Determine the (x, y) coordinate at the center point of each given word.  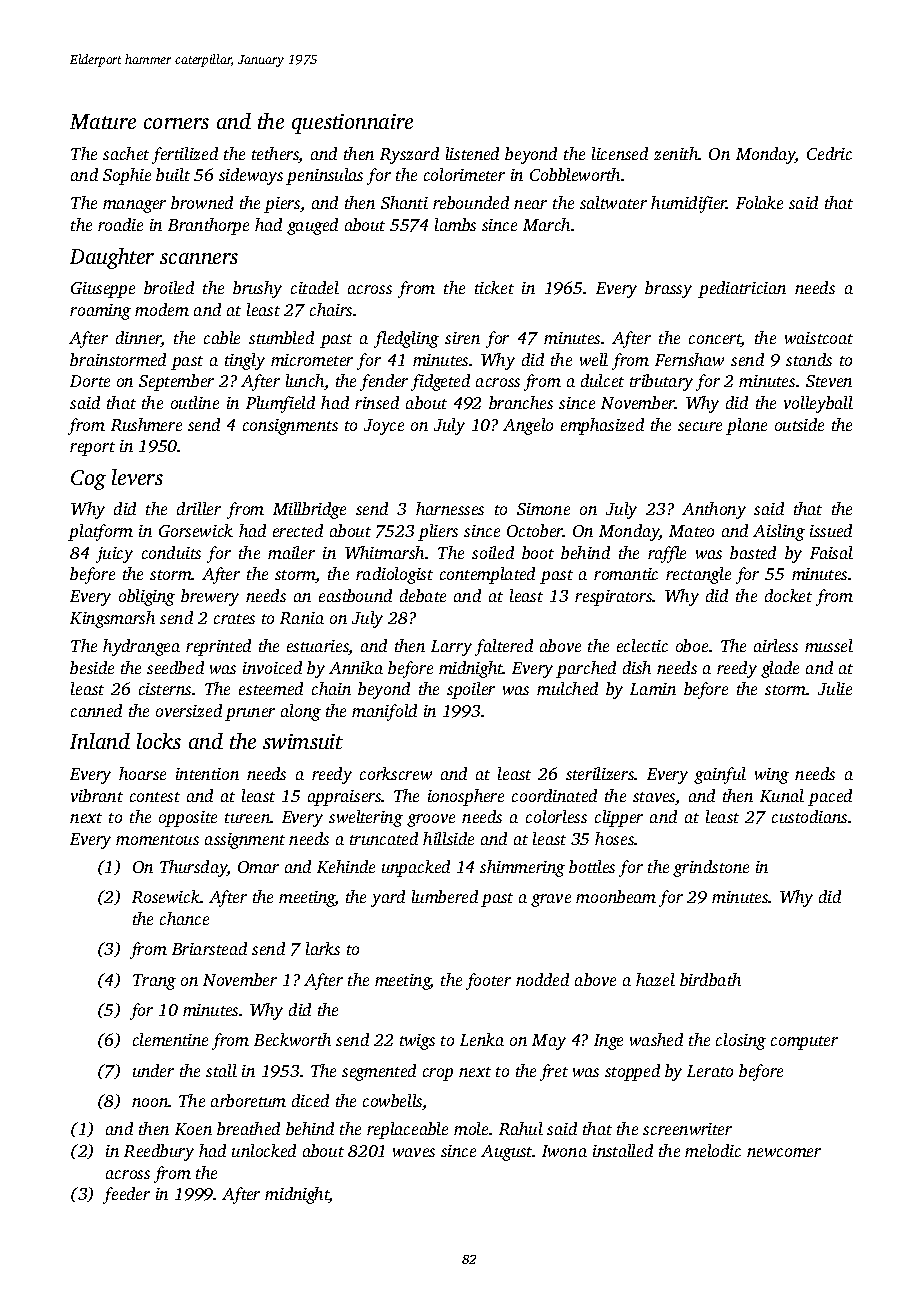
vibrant (97, 795)
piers (282, 205)
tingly (245, 361)
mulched (567, 688)
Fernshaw (689, 359)
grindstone (711, 868)
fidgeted (440, 382)
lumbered (445, 896)
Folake (759, 202)
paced (830, 797)
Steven (829, 381)
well (594, 359)
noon (150, 1102)
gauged (312, 226)
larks (323, 948)
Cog (88, 480)
